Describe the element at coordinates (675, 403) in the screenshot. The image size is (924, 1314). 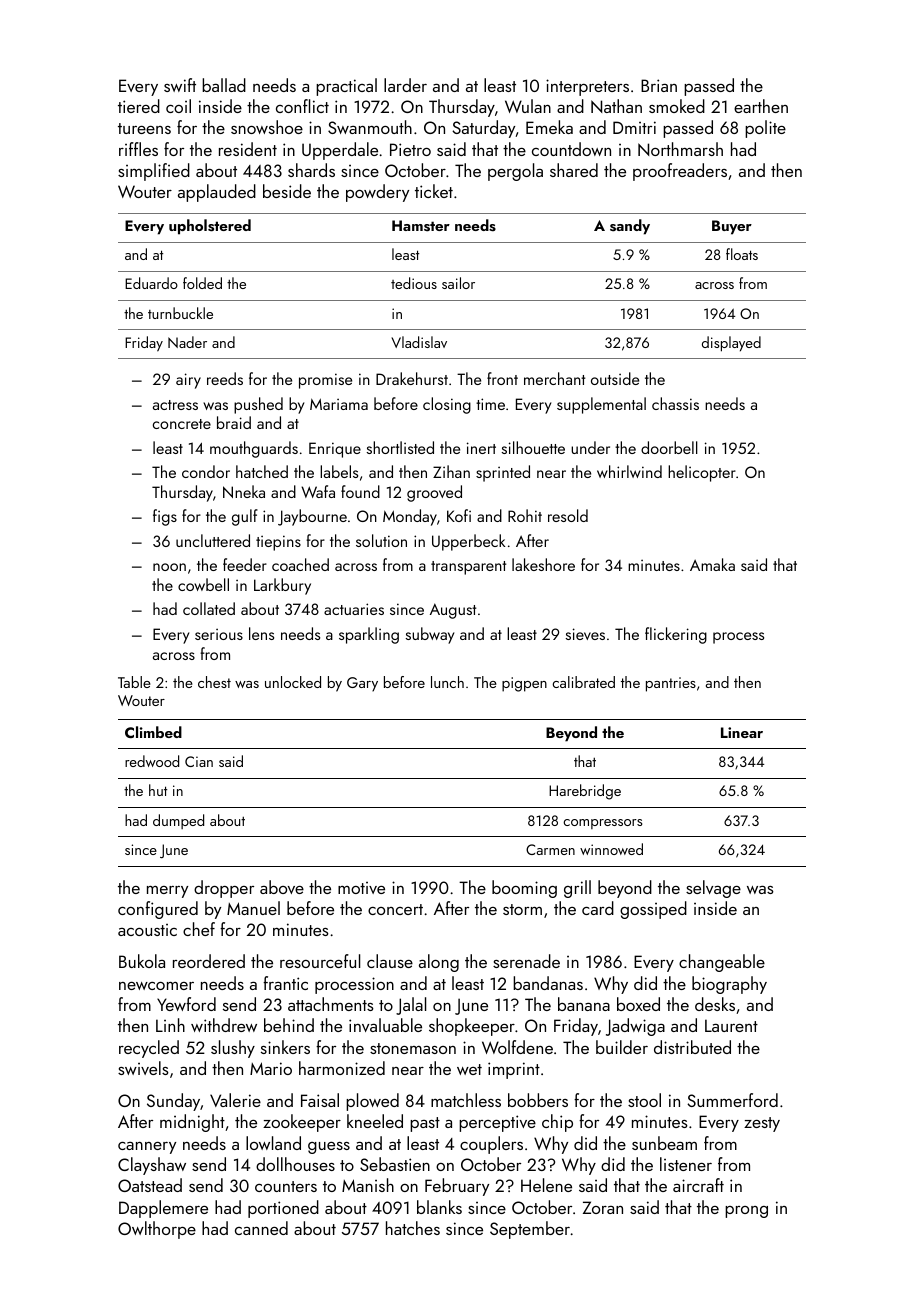
I see `chassis` at that location.
